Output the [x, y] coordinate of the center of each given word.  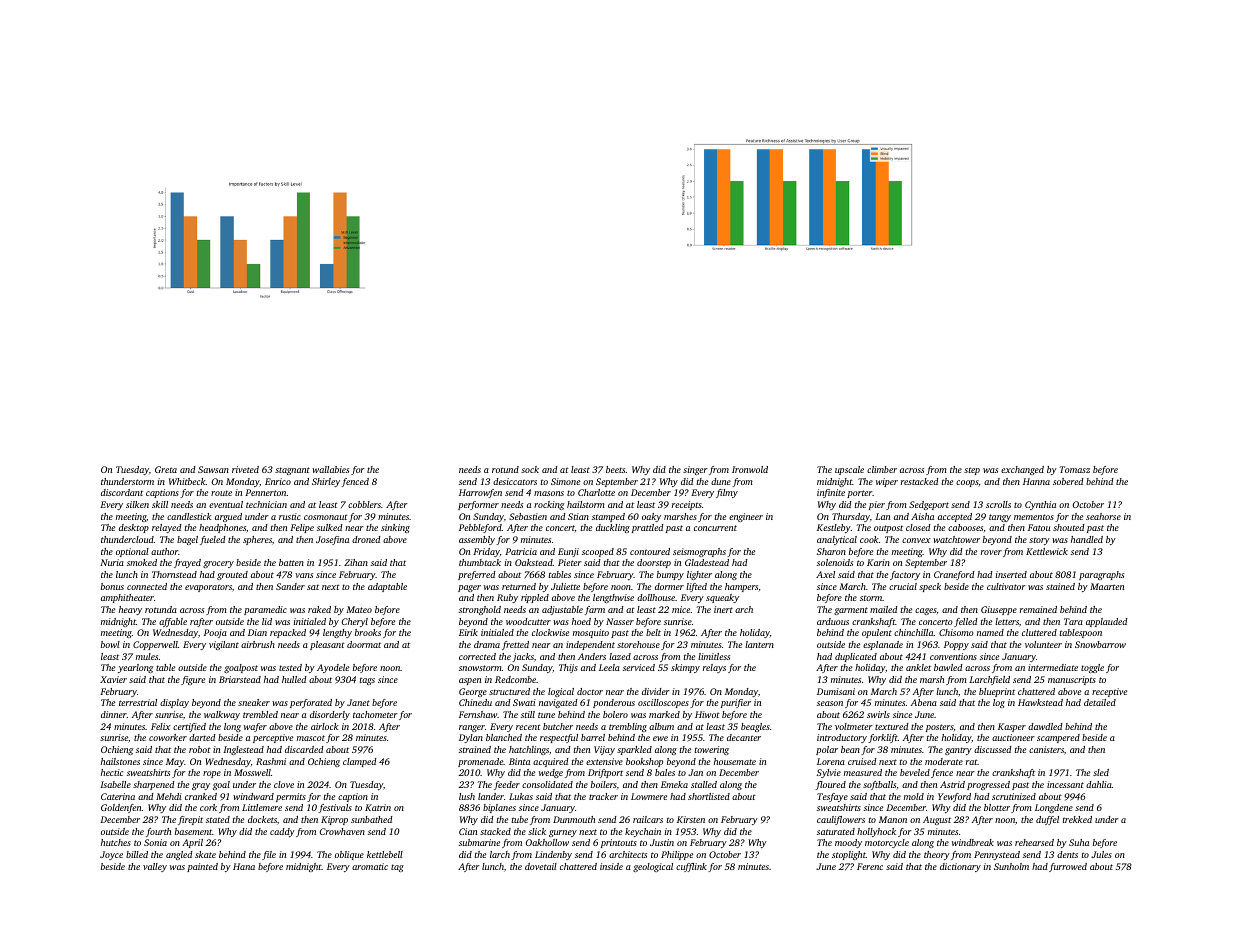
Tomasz [1074, 469]
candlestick [189, 516]
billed [137, 854]
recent [528, 727]
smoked [142, 562]
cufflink [691, 867]
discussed [993, 749]
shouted [1069, 527]
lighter [699, 575]
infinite [831, 493]
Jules [1101, 854]
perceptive [273, 738]
